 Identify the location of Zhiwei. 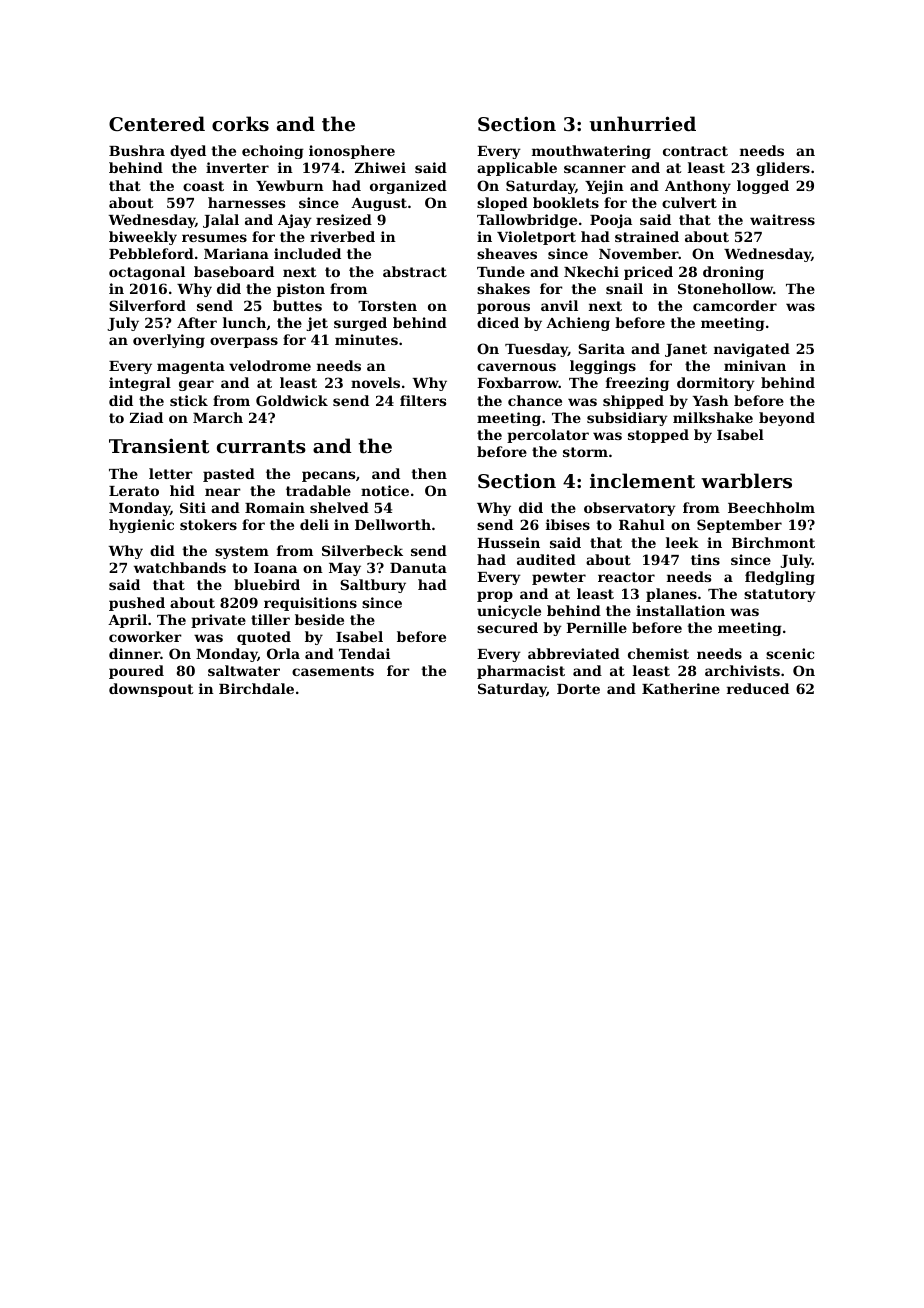
(380, 167).
